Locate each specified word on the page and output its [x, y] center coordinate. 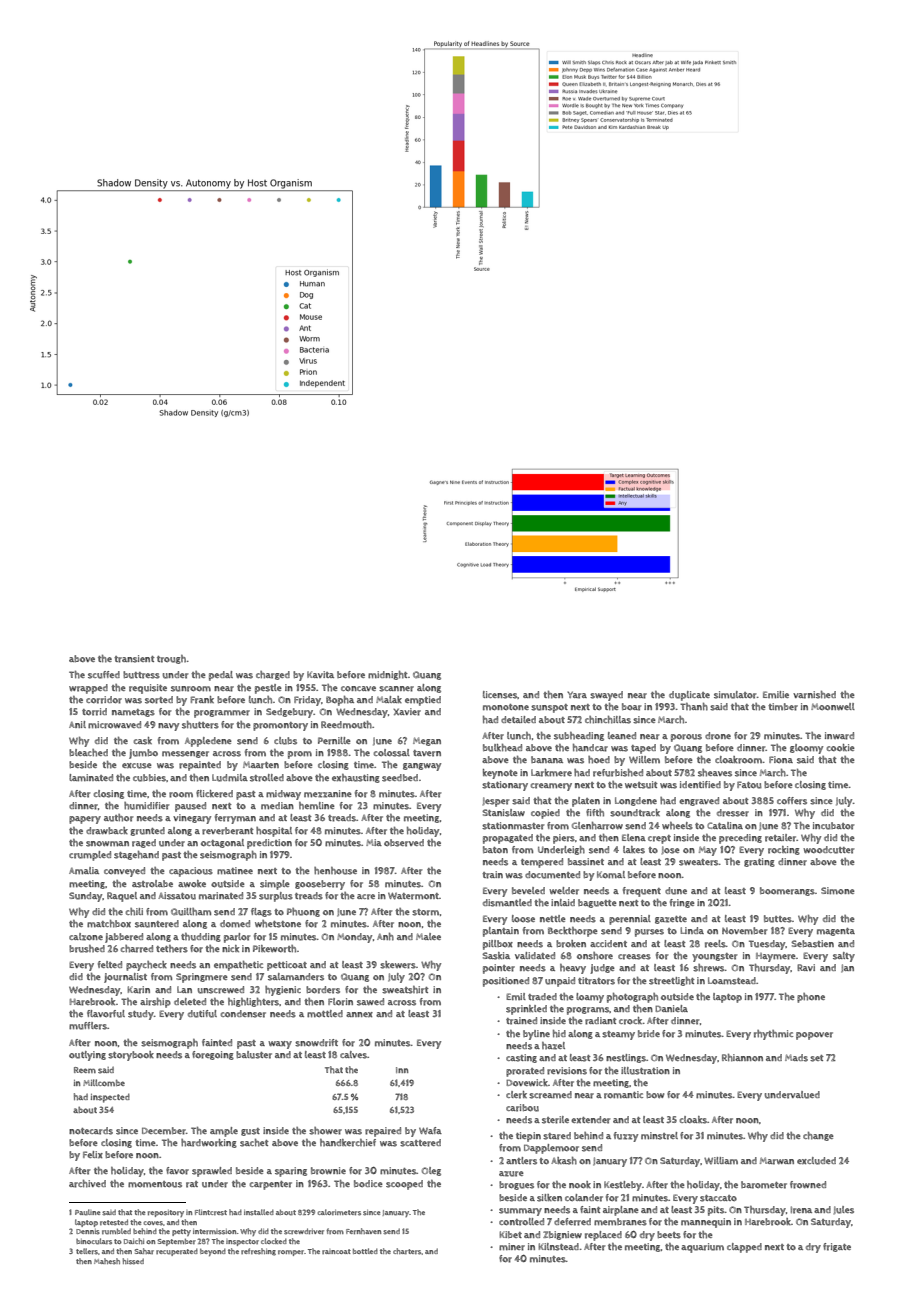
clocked [274, 1241]
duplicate [689, 696]
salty [844, 957]
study [141, 1015]
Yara [577, 695]
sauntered [157, 924]
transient [134, 659]
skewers [398, 965]
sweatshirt [405, 990]
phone [811, 998]
